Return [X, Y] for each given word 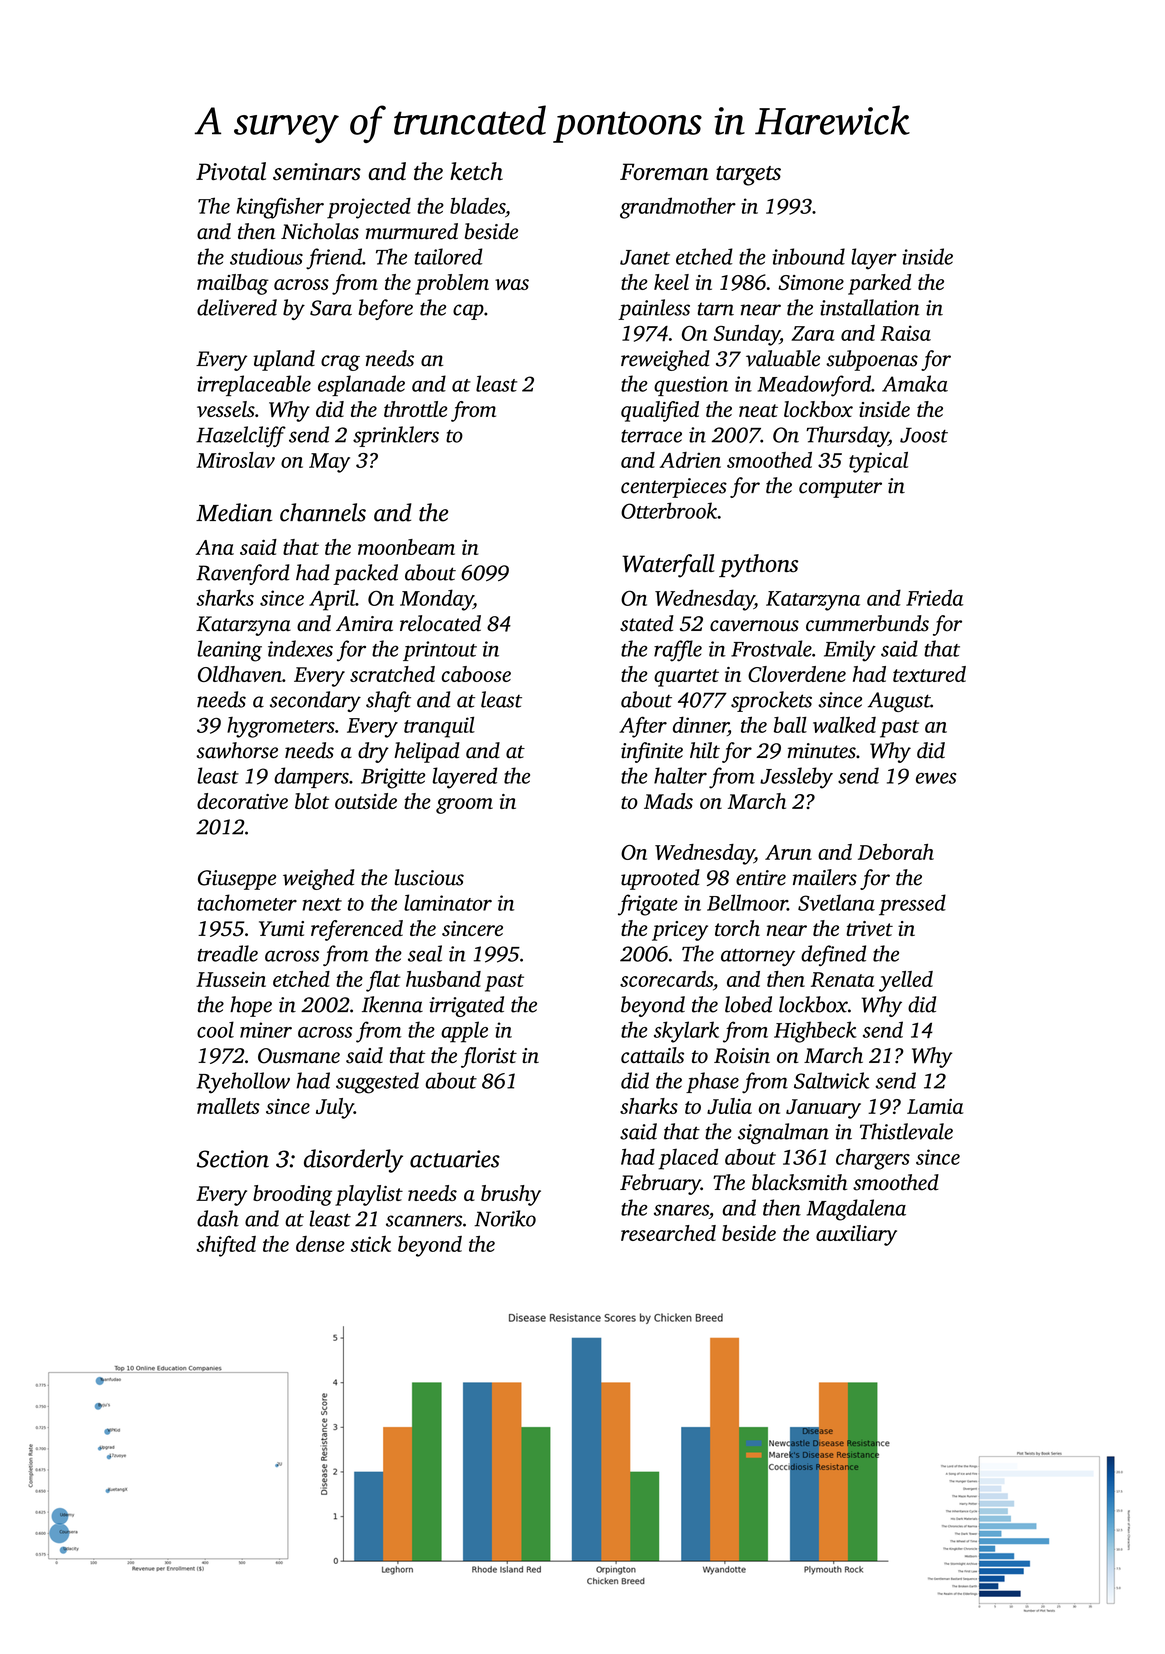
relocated [440, 623]
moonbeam [406, 547]
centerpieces [674, 488]
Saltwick [831, 1080]
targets [748, 176]
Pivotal [231, 171]
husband [443, 979]
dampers [311, 777]
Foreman [664, 171]
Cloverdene [797, 674]
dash [218, 1218]
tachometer [247, 902]
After [643, 727]
